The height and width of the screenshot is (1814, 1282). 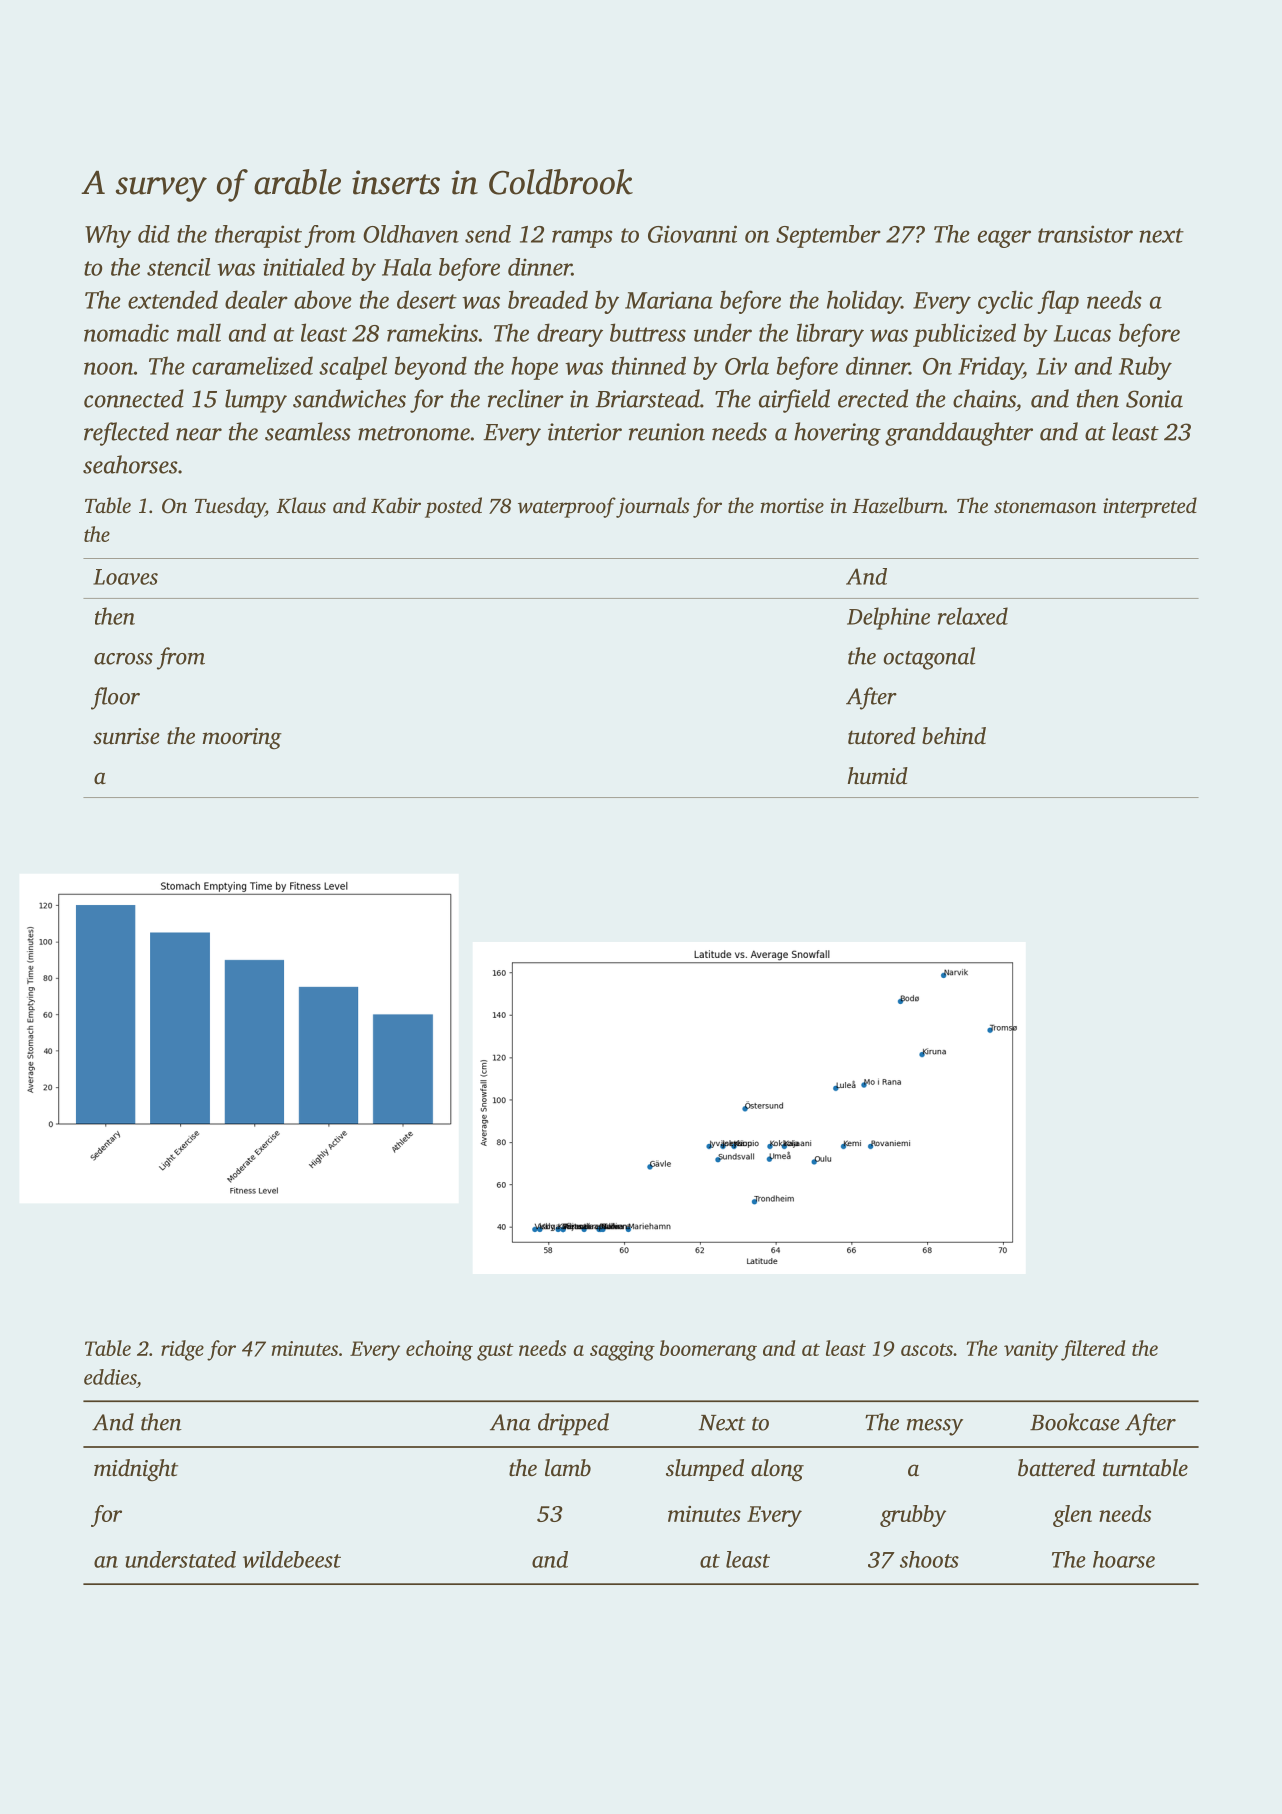 What do you see at coordinates (708, 1350) in the screenshot?
I see `boomerang` at bounding box center [708, 1350].
